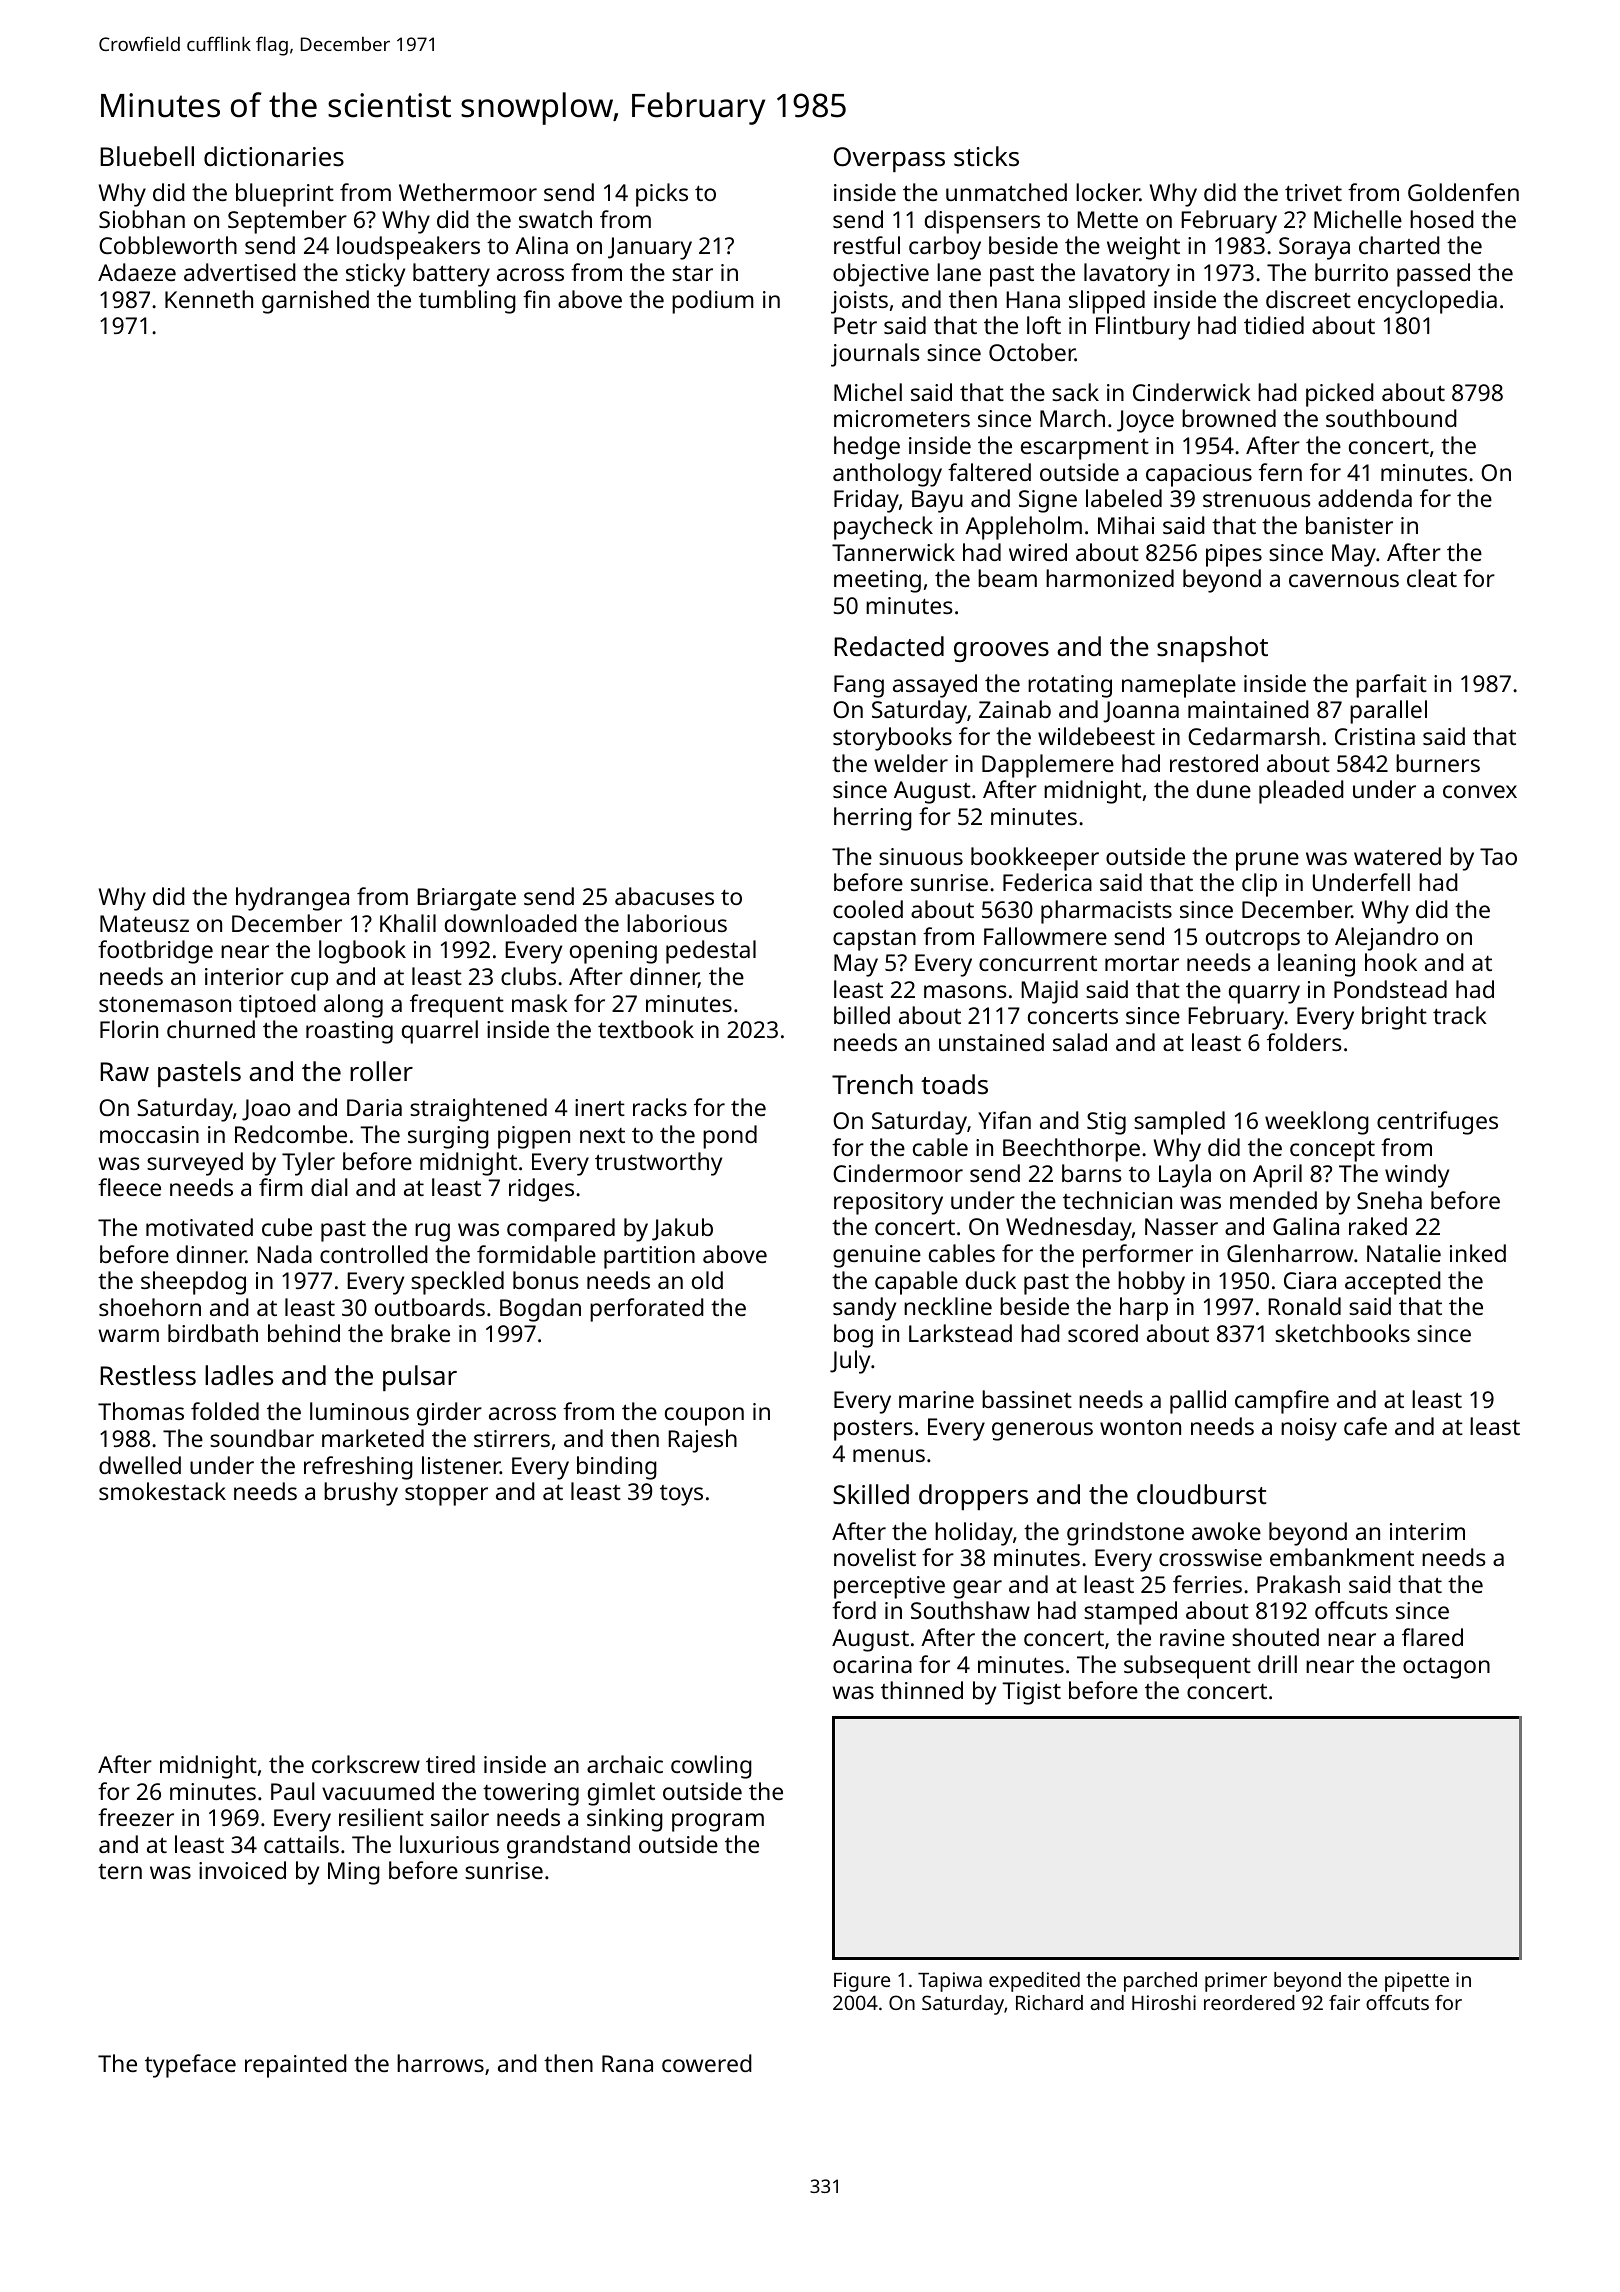  What do you see at coordinates (711, 1767) in the image?
I see `cowling` at bounding box center [711, 1767].
